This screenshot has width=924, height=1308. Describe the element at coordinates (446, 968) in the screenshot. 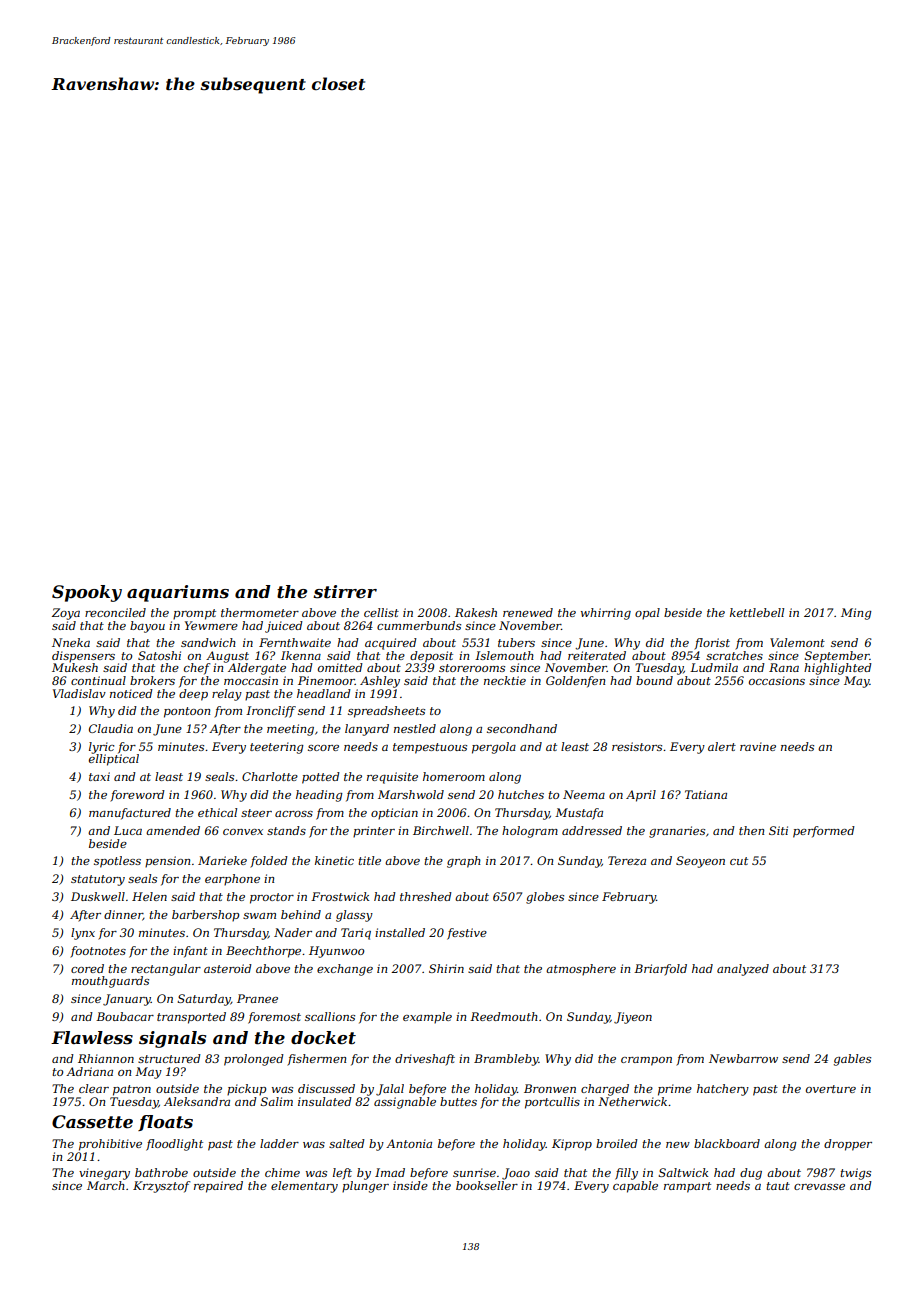

I see `Shirin` at that location.
